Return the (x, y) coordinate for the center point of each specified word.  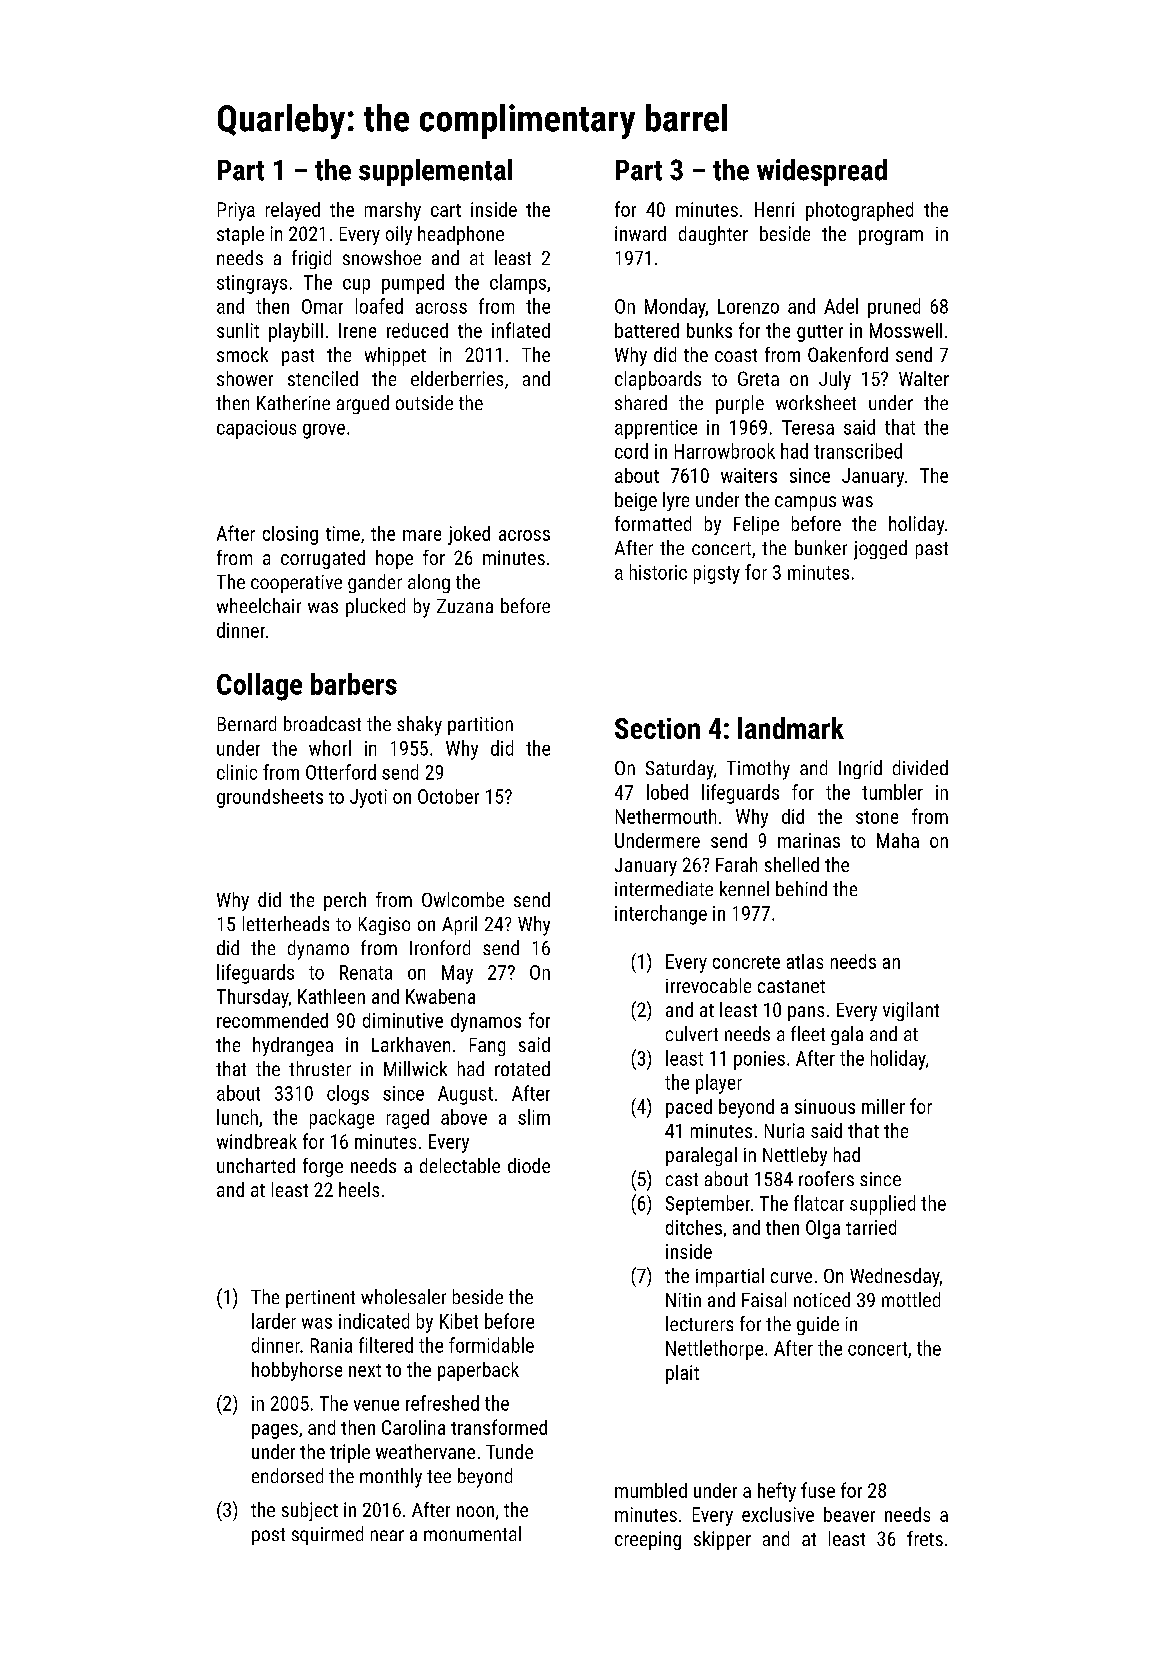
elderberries (457, 378)
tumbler (892, 792)
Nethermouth (666, 816)
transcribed (858, 451)
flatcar (819, 1203)
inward (640, 233)
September (708, 1205)
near (387, 1535)
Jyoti (368, 798)
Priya (236, 211)
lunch (237, 1117)
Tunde (509, 1451)
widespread (822, 172)
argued (363, 404)
